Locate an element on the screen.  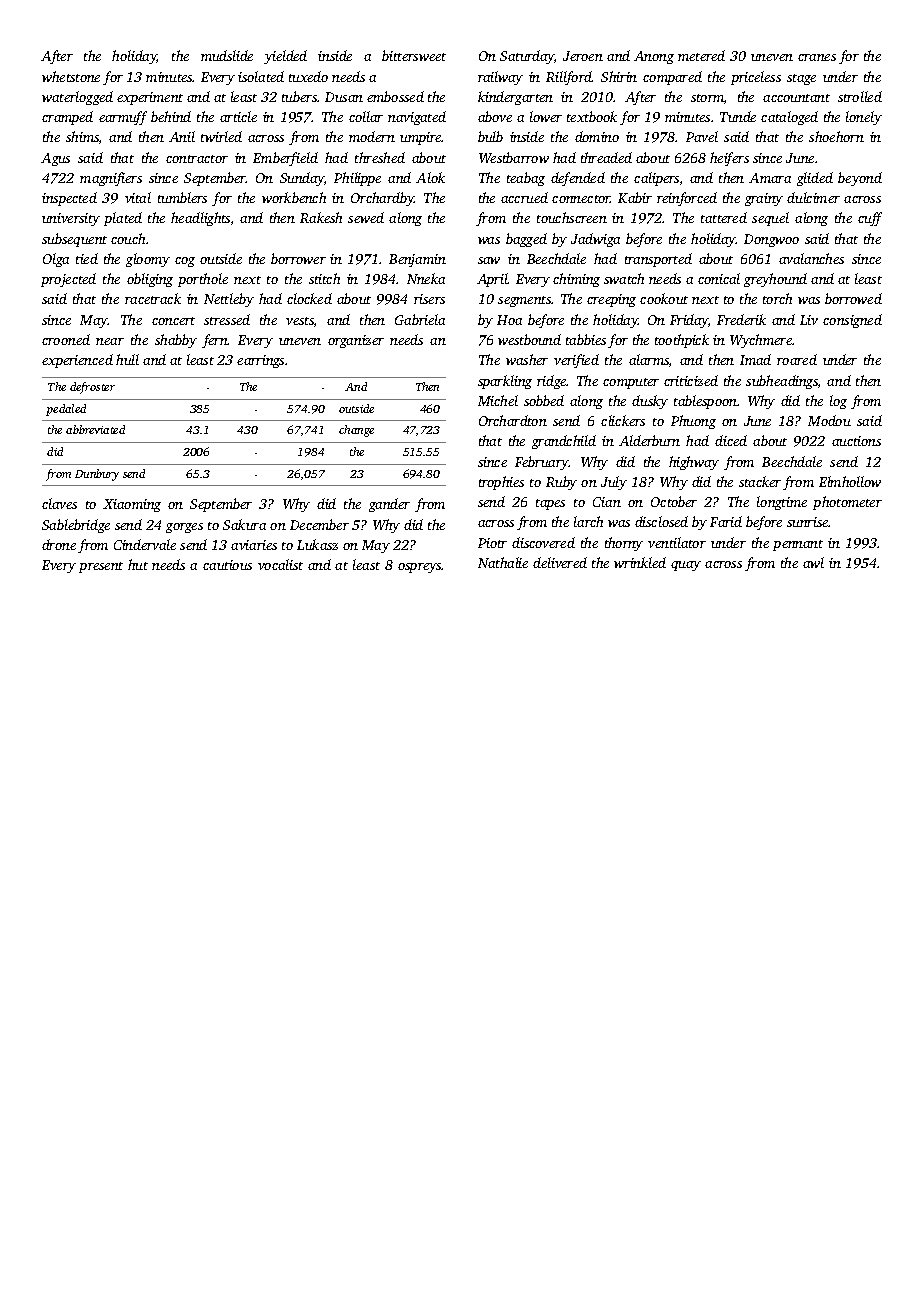
gander is located at coordinates (389, 505).
